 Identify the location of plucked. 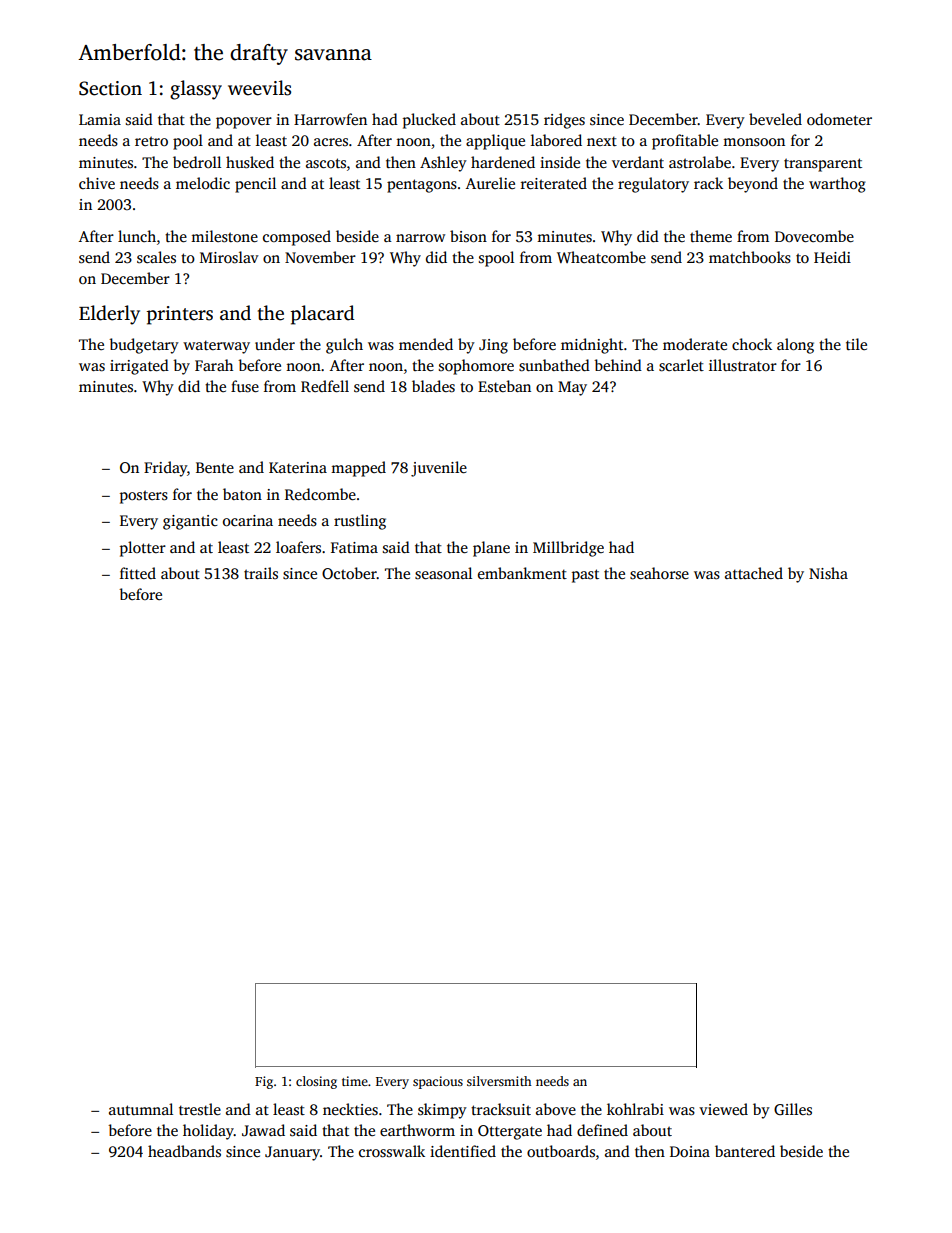
(429, 121).
